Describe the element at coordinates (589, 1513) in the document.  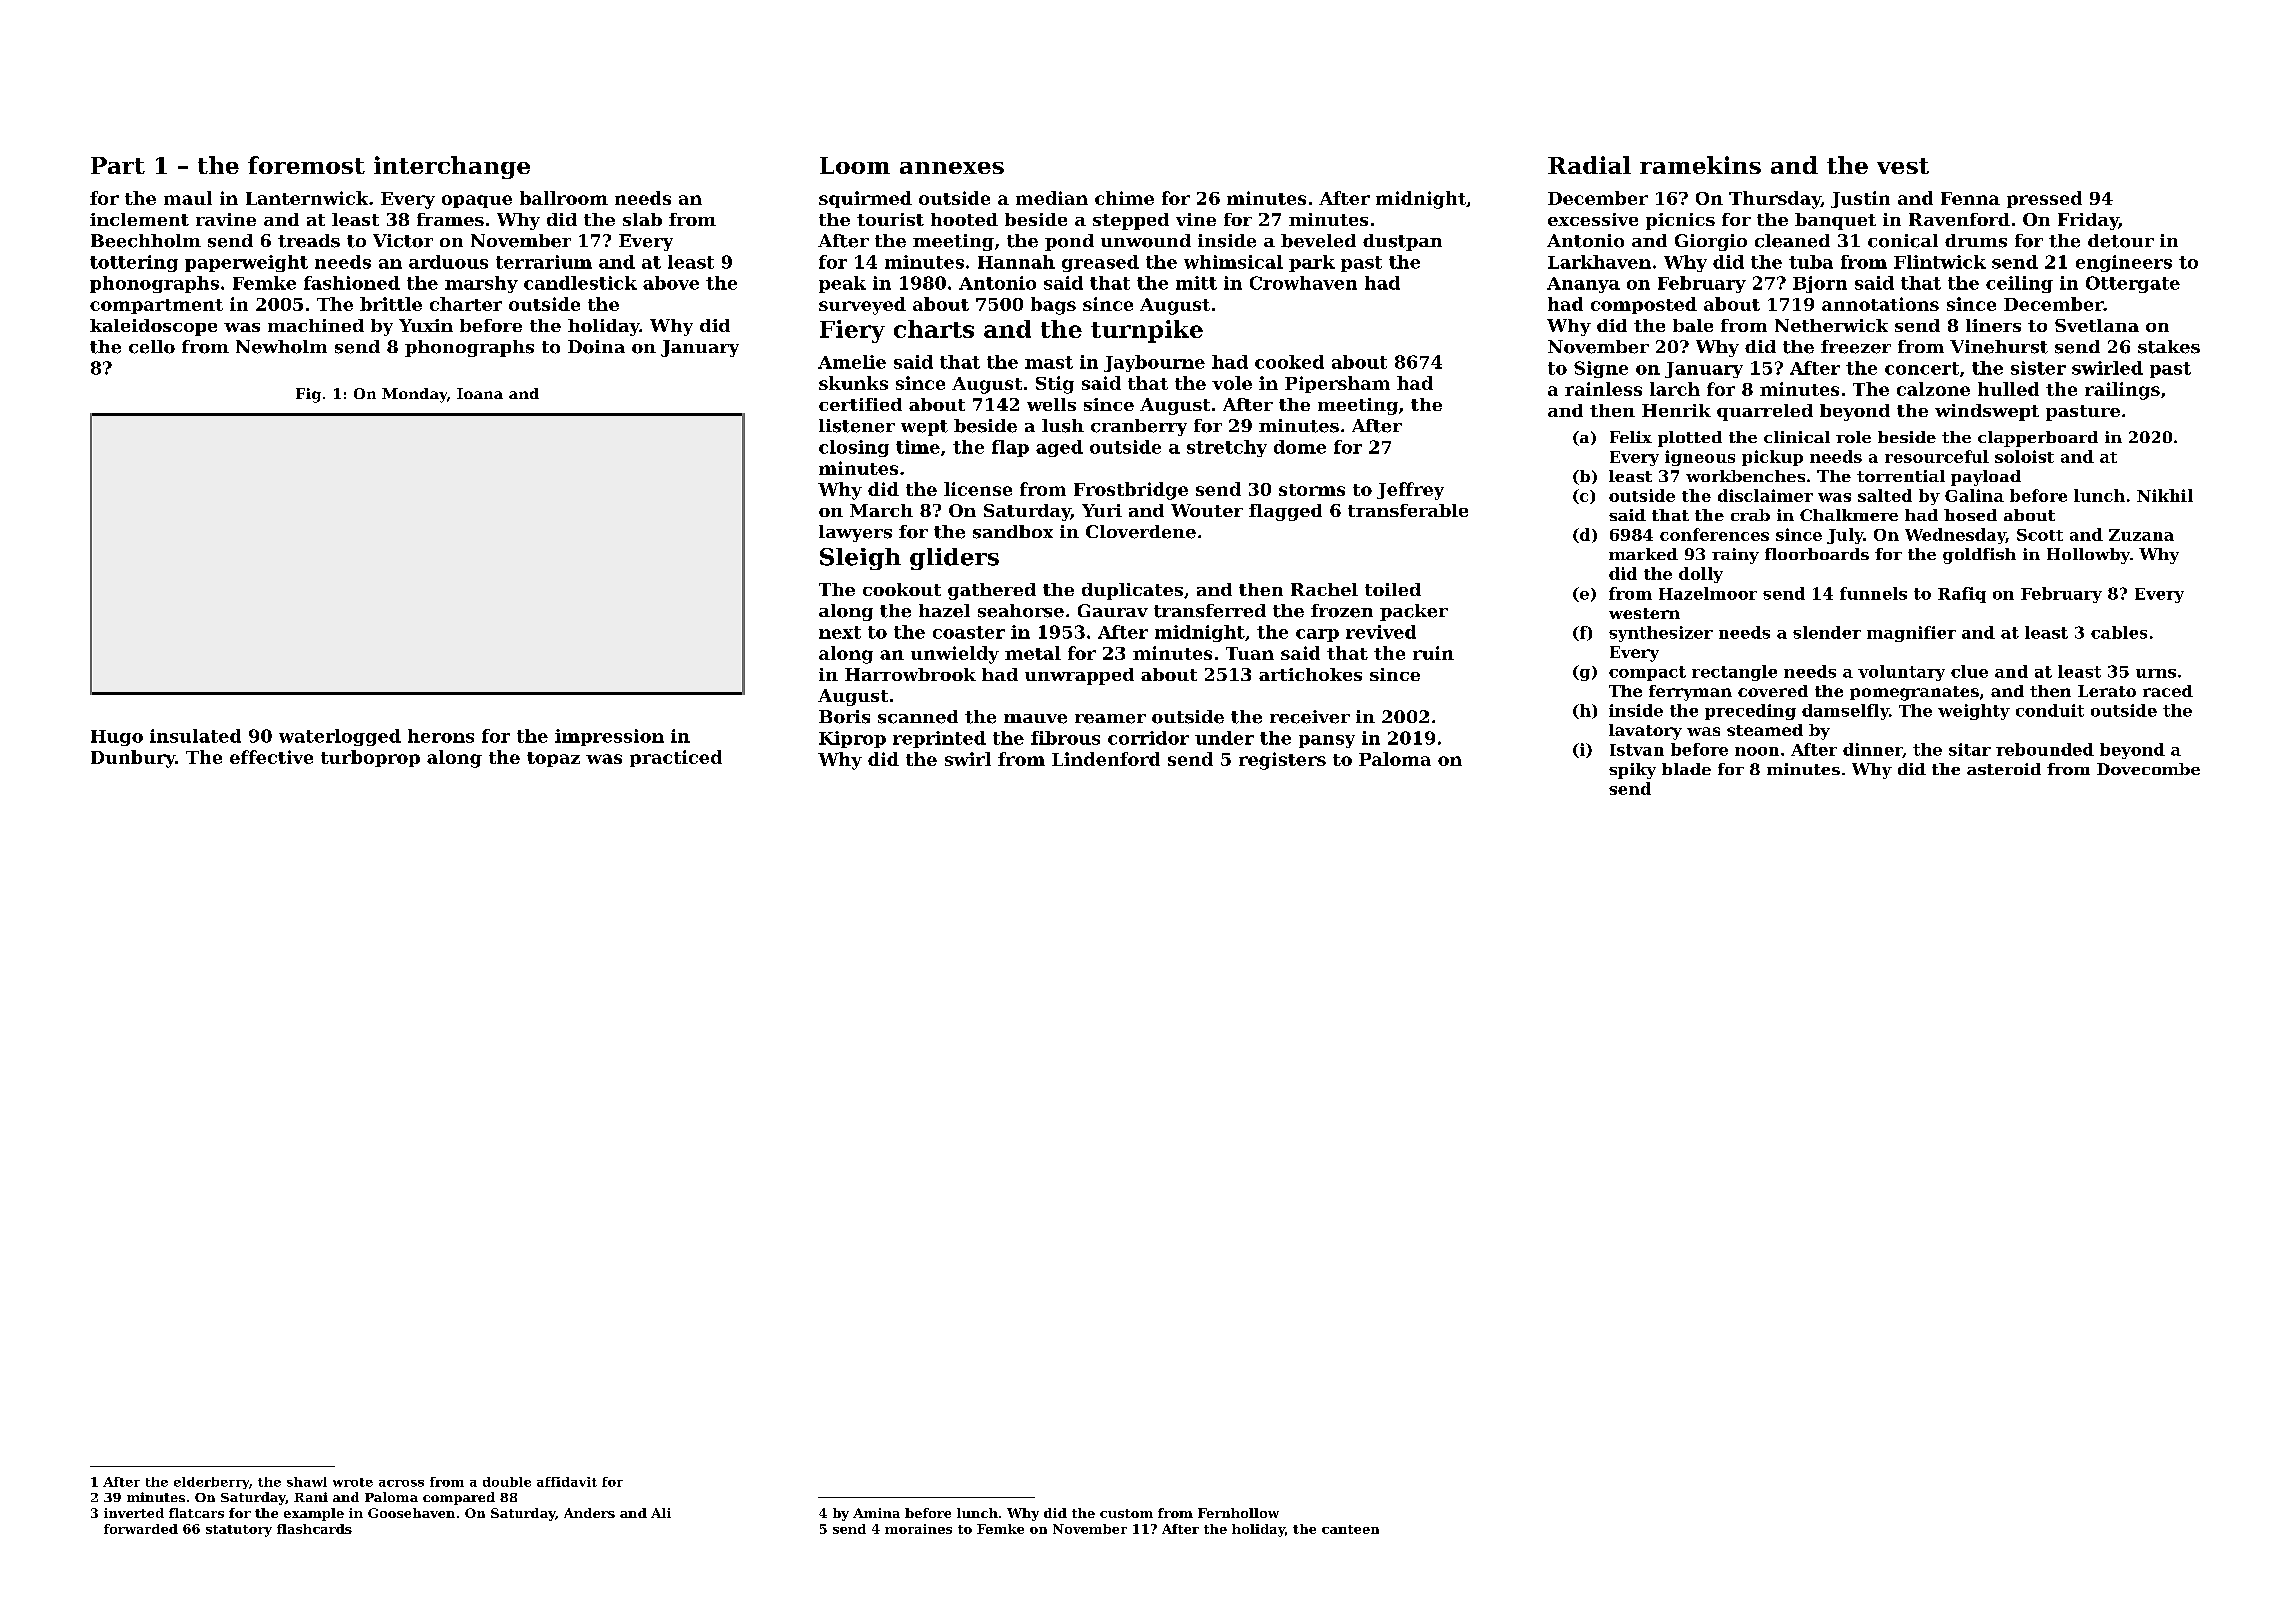
I see `Anders` at that location.
